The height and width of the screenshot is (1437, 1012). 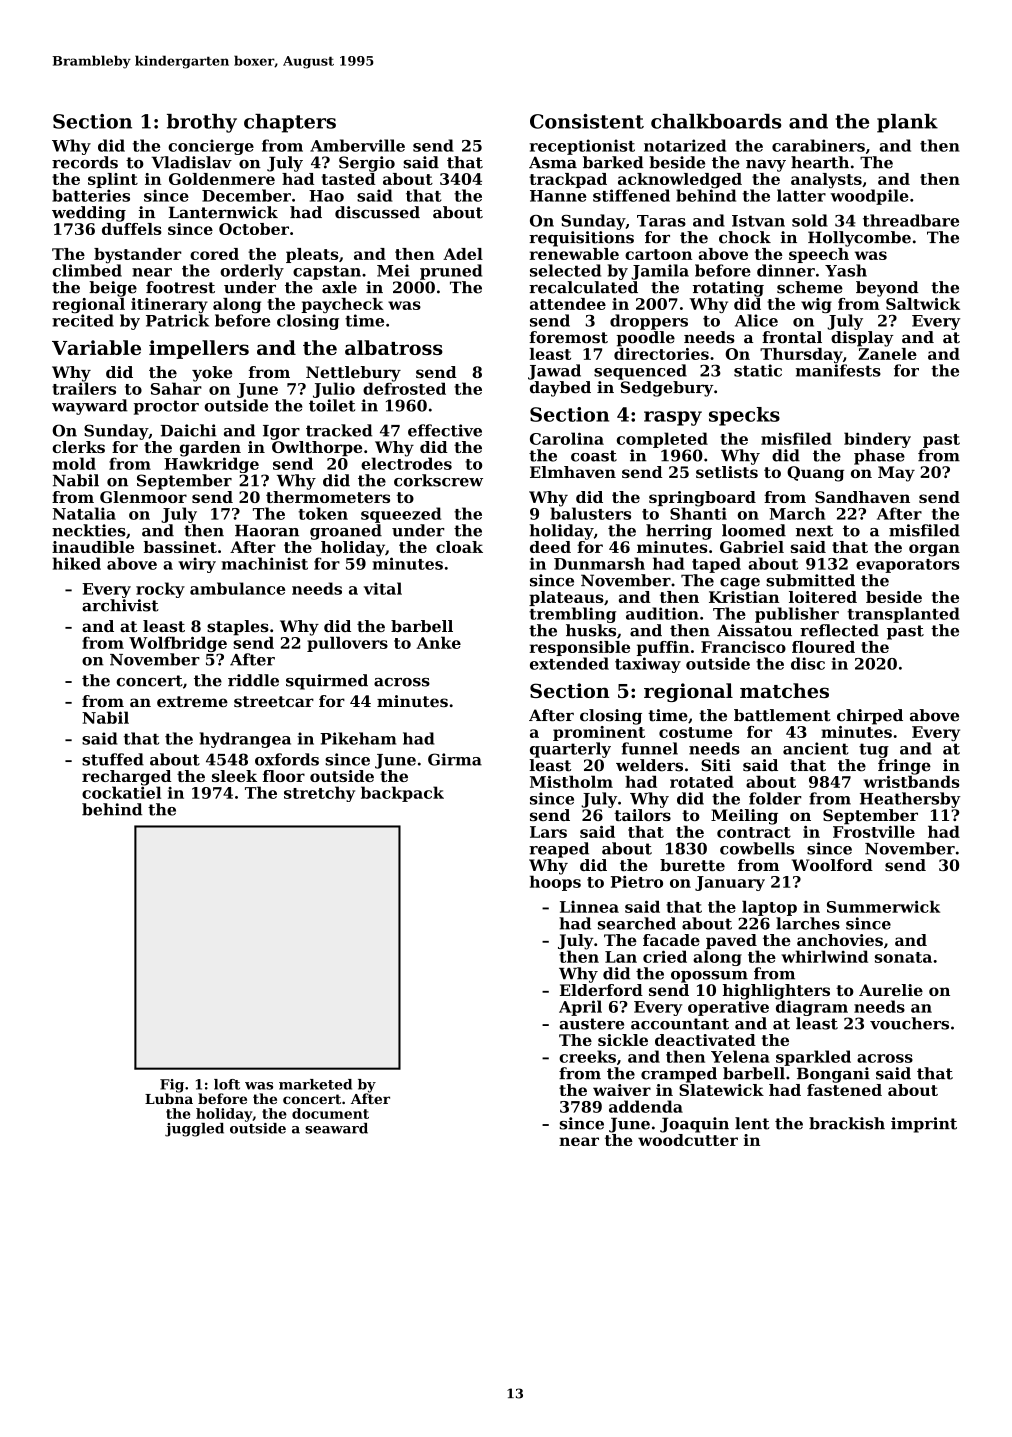 What do you see at coordinates (559, 850) in the screenshot?
I see `reaped` at bounding box center [559, 850].
